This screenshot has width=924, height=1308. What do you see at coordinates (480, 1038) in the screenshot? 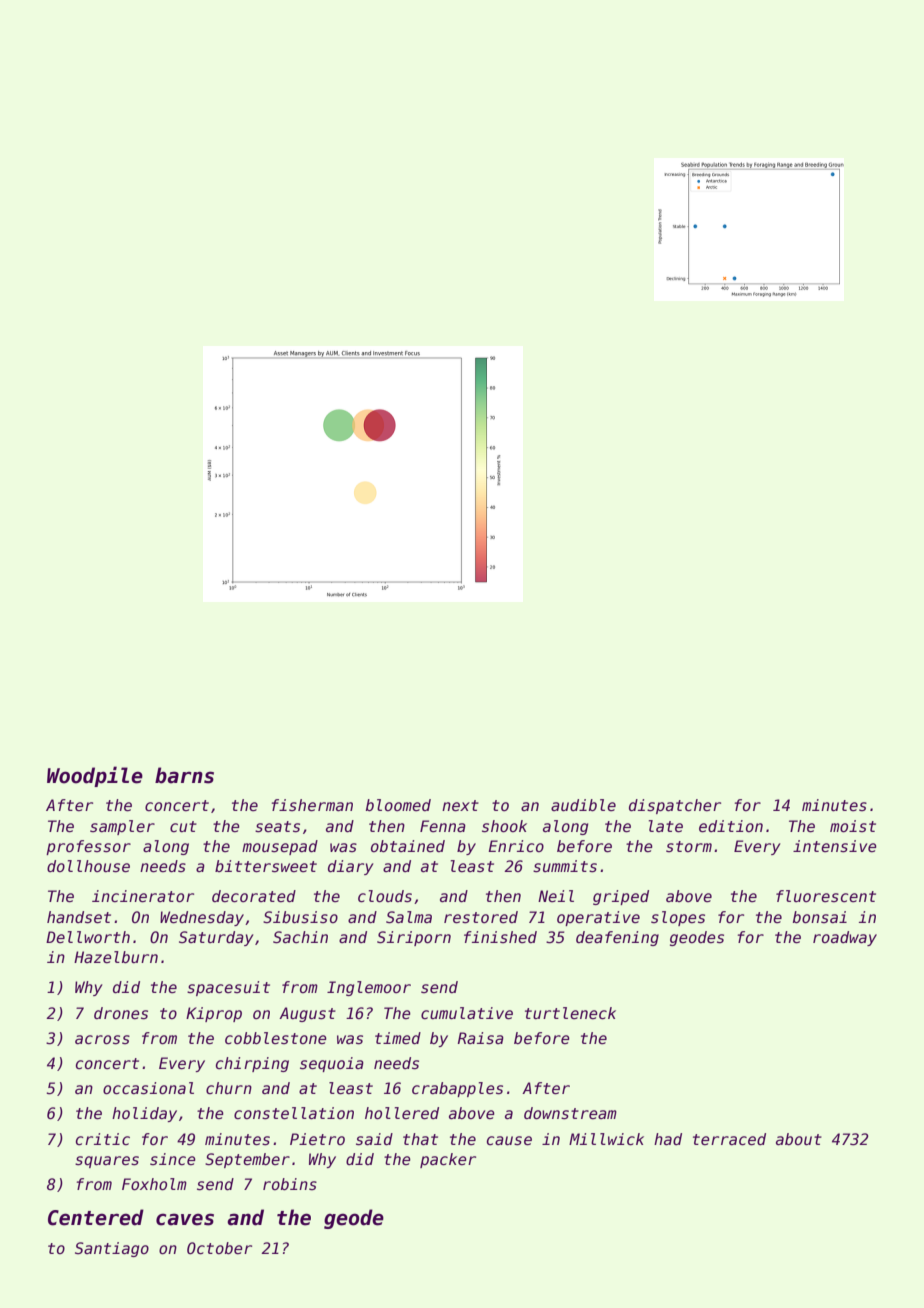
I see `Raisa` at bounding box center [480, 1038].
